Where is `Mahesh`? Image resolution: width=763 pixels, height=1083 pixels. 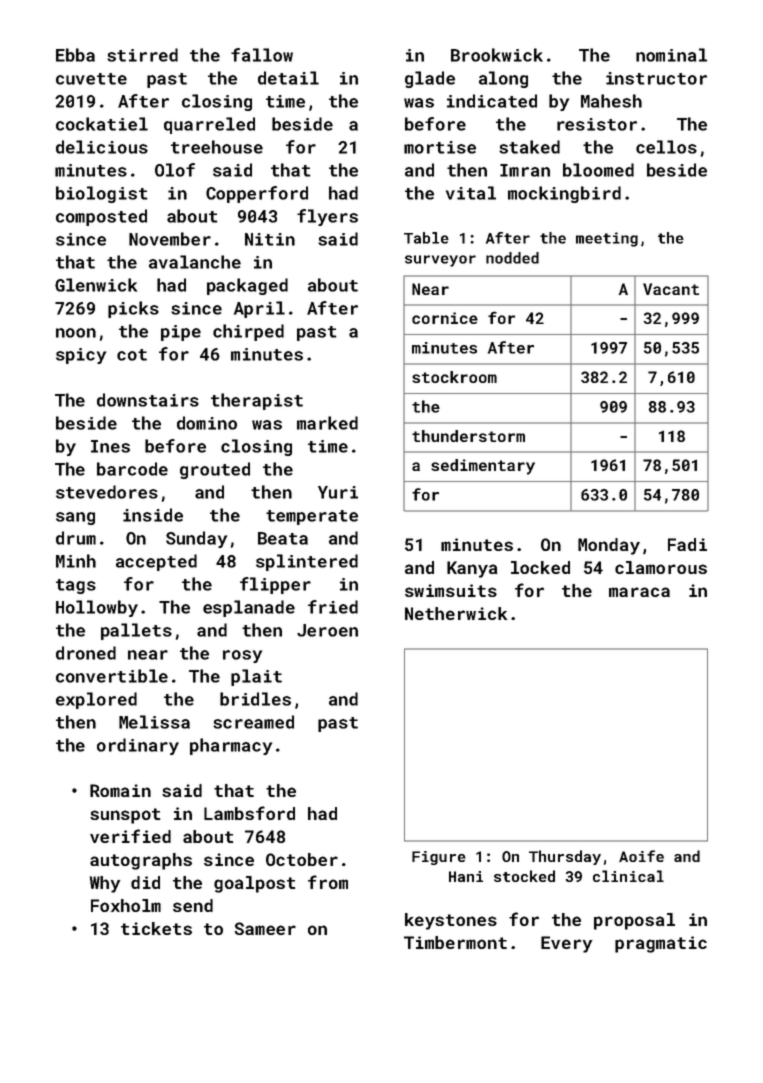 Mahesh is located at coordinates (611, 101).
